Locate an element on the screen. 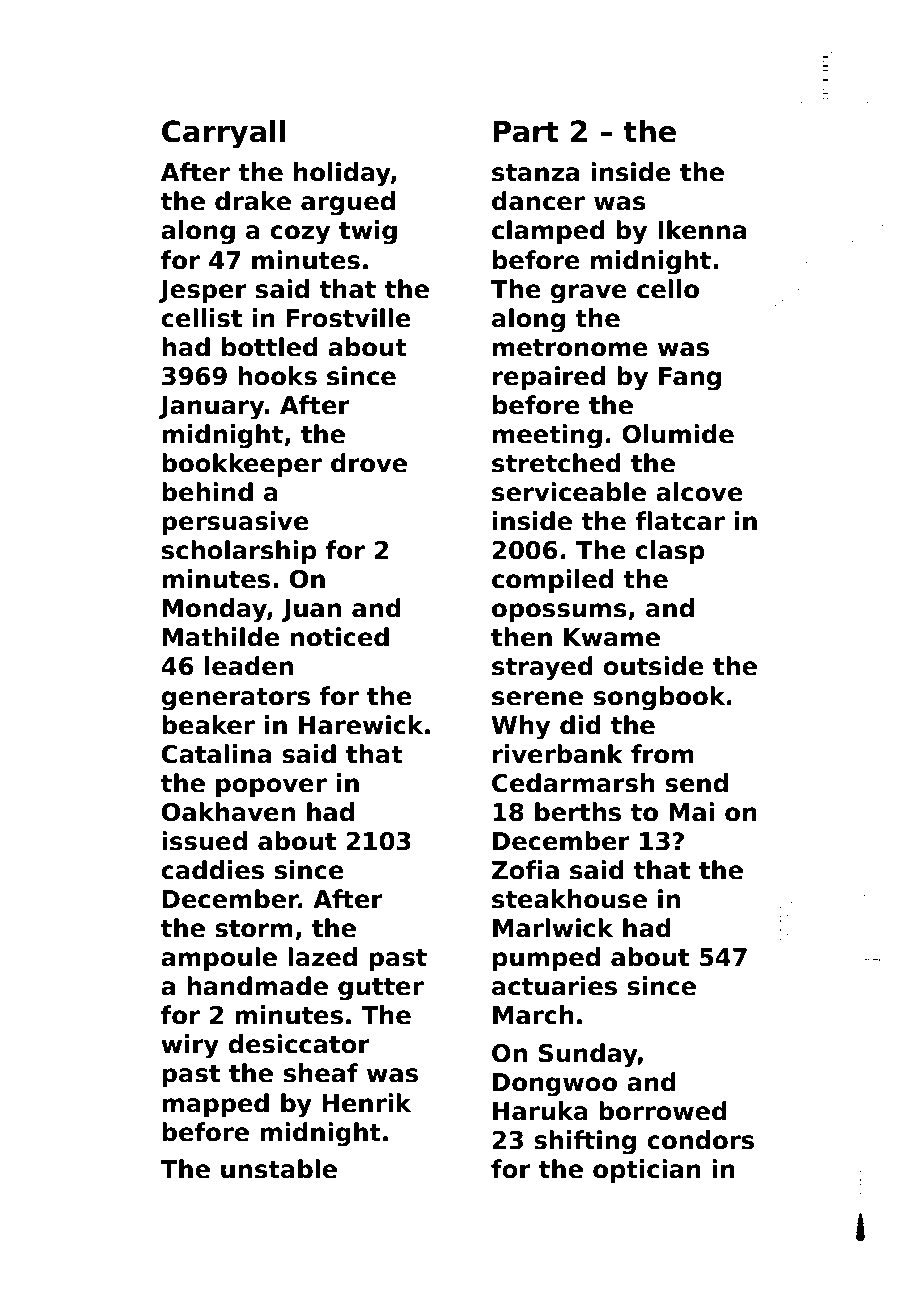 This screenshot has width=924, height=1311. scholarship is located at coordinates (239, 552).
